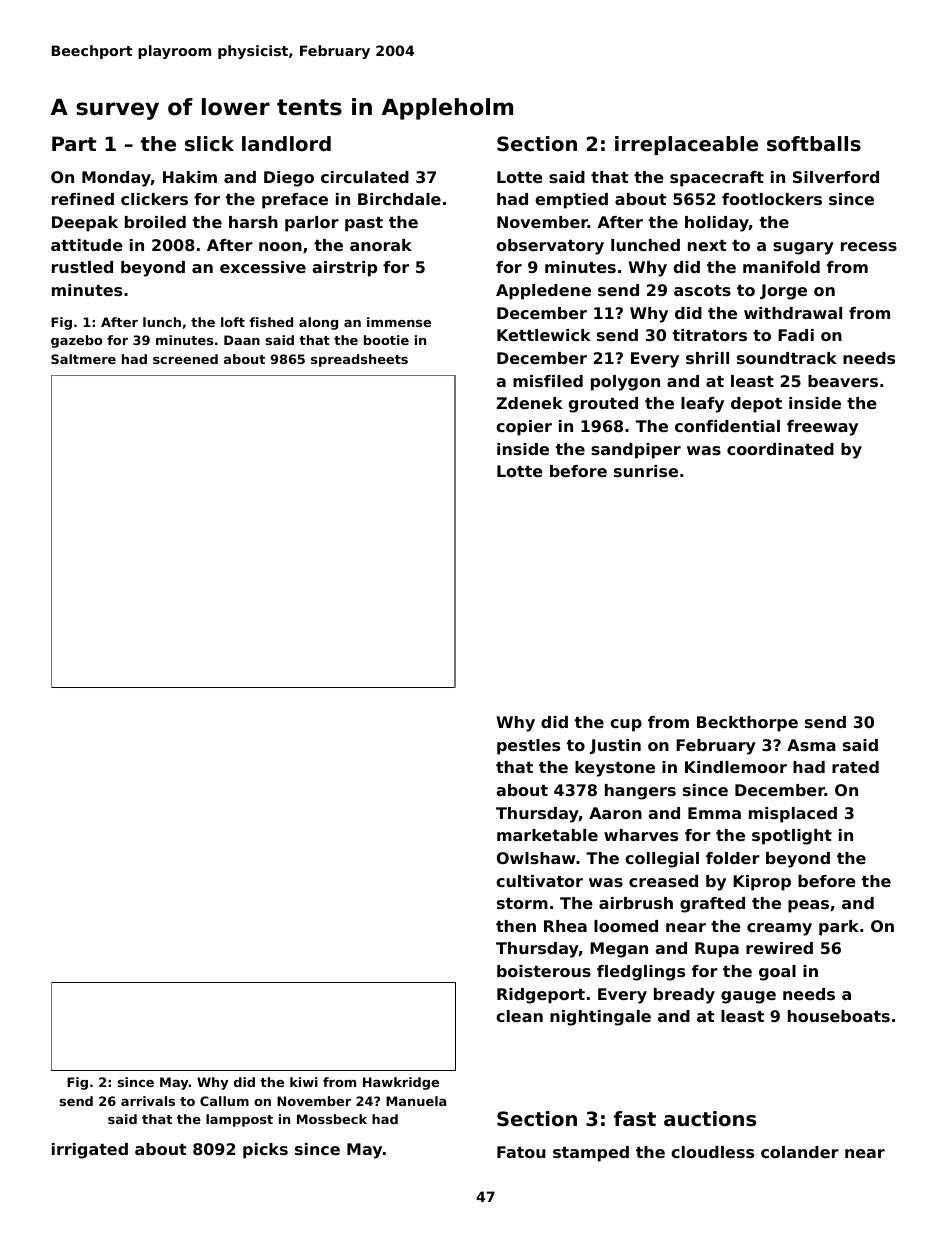 This page has width=952, height=1233. What do you see at coordinates (528, 747) in the page?
I see `pestles` at bounding box center [528, 747].
